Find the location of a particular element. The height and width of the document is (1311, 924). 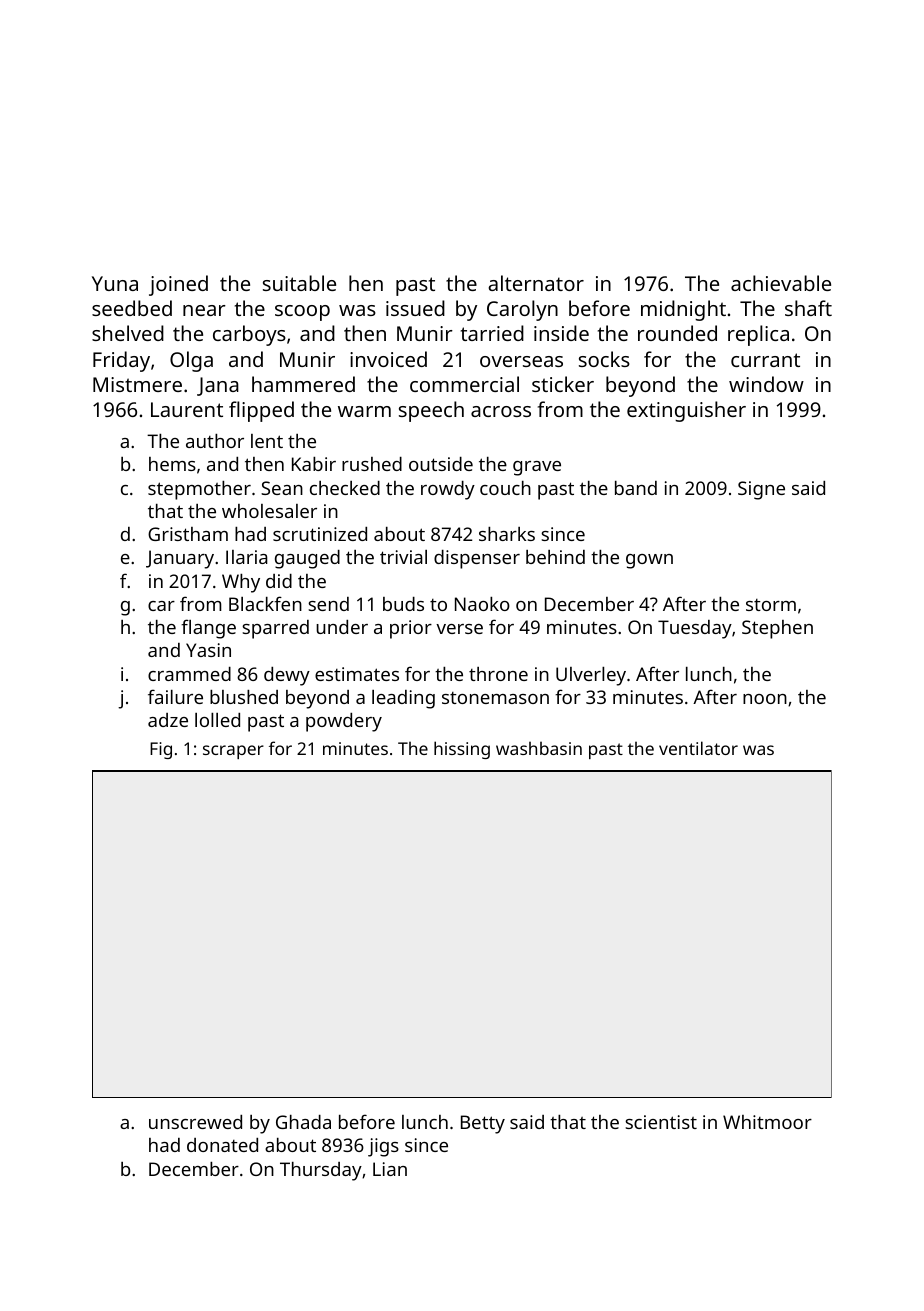

suitable is located at coordinates (299, 283).
